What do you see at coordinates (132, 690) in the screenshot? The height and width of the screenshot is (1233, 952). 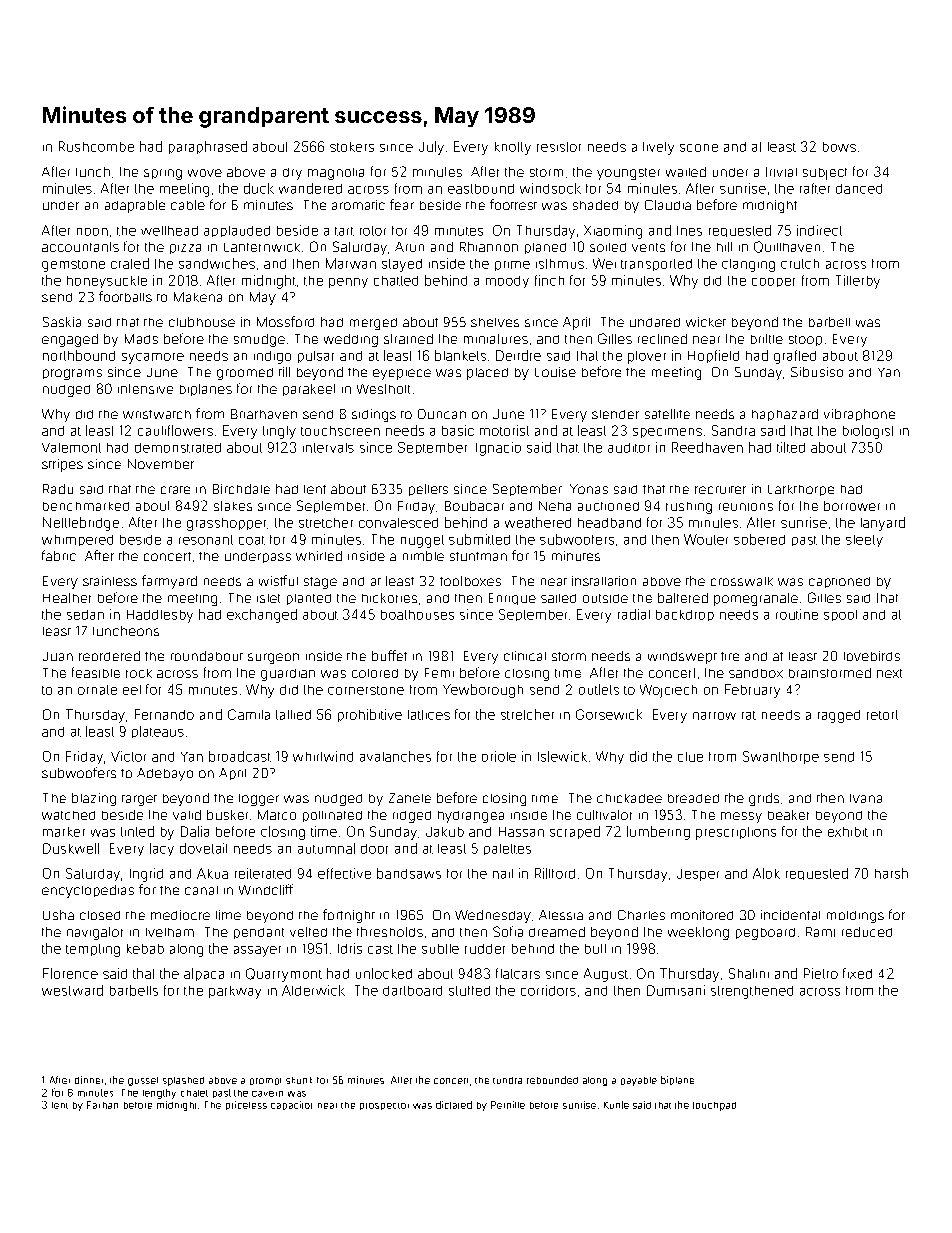 I see `eel` at bounding box center [132, 690].
